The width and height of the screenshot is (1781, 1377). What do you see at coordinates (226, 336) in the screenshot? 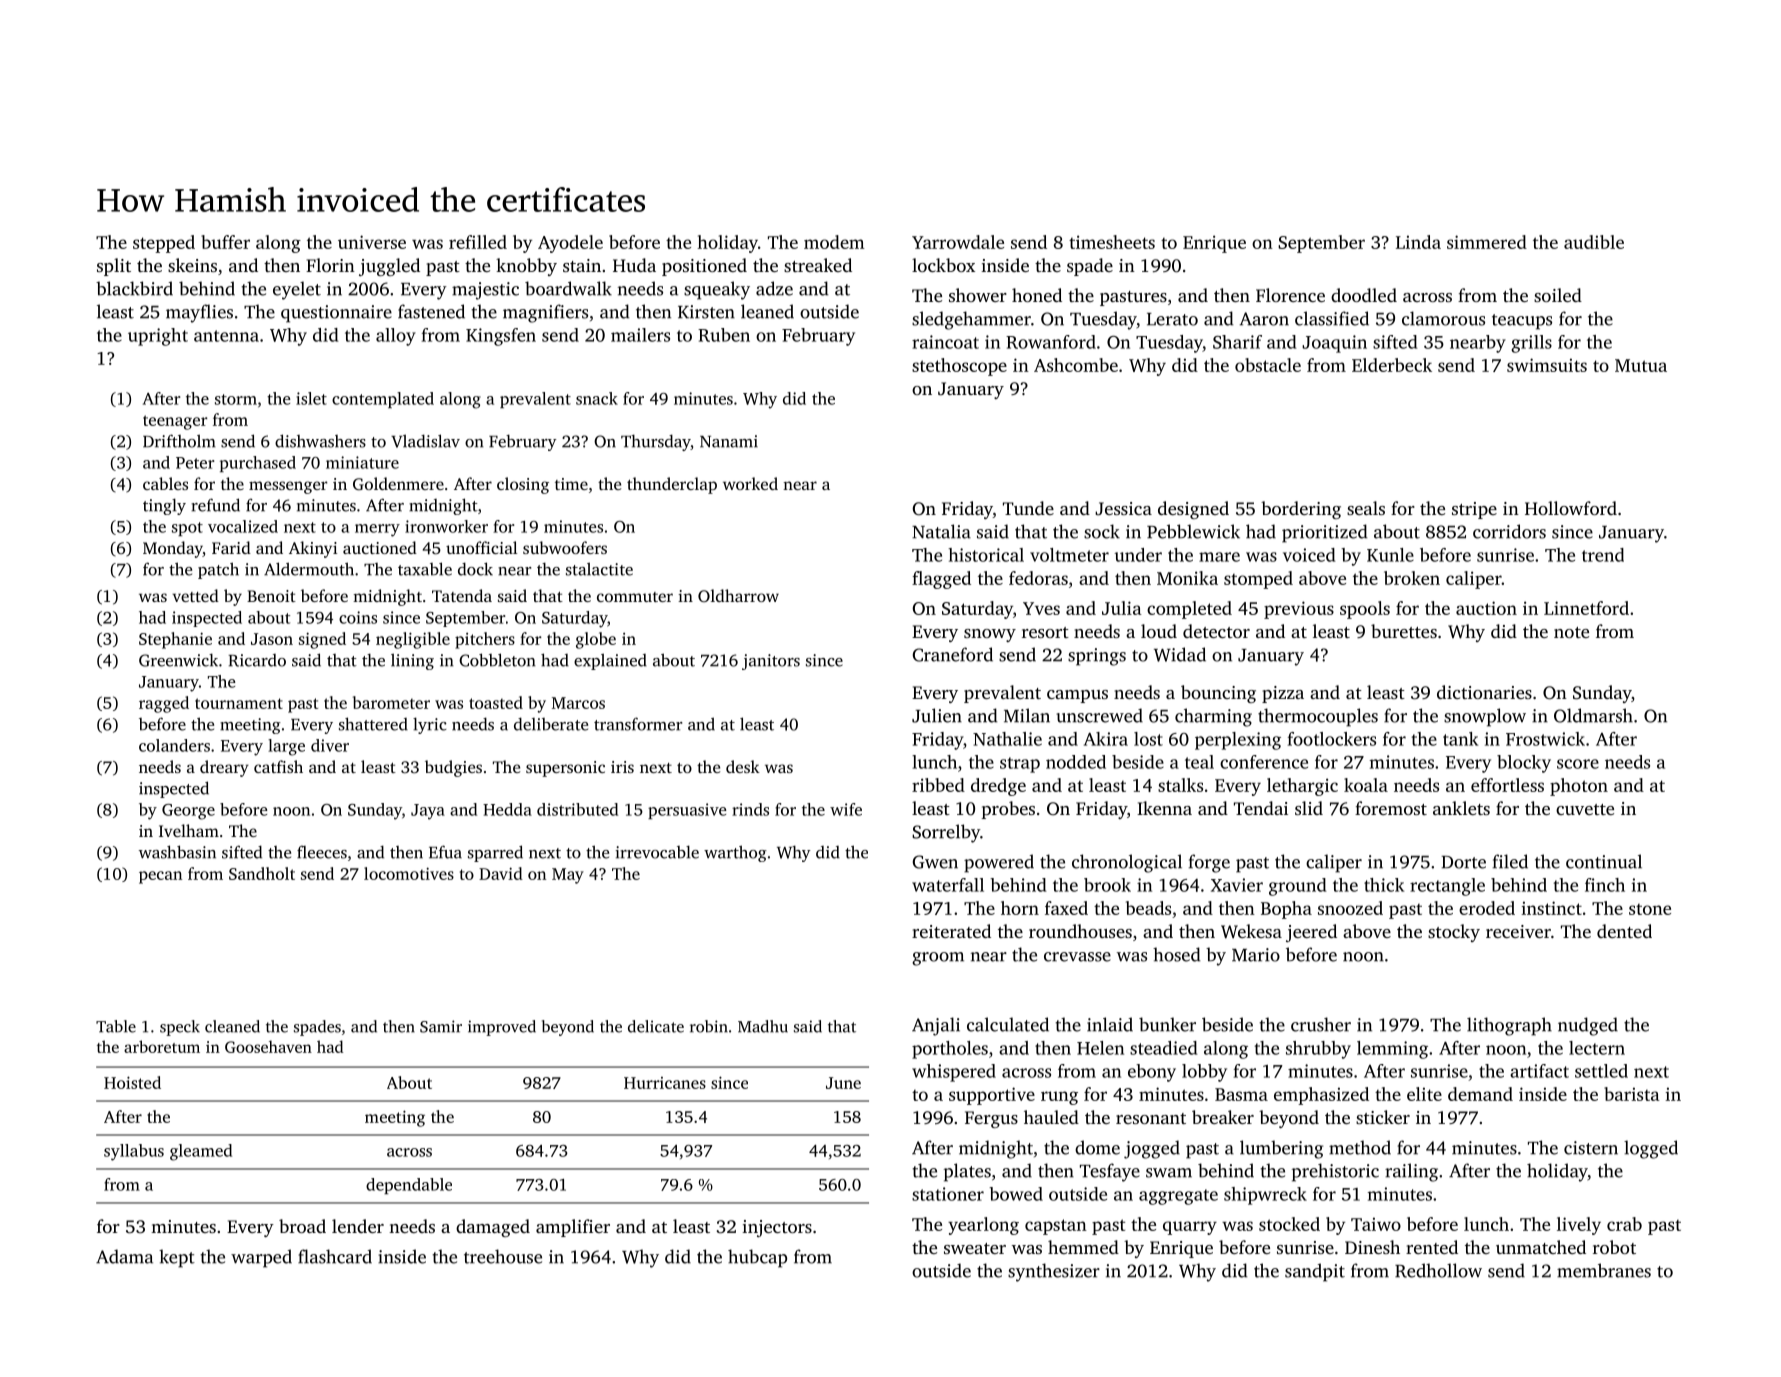
I see `antenna` at bounding box center [226, 336].
